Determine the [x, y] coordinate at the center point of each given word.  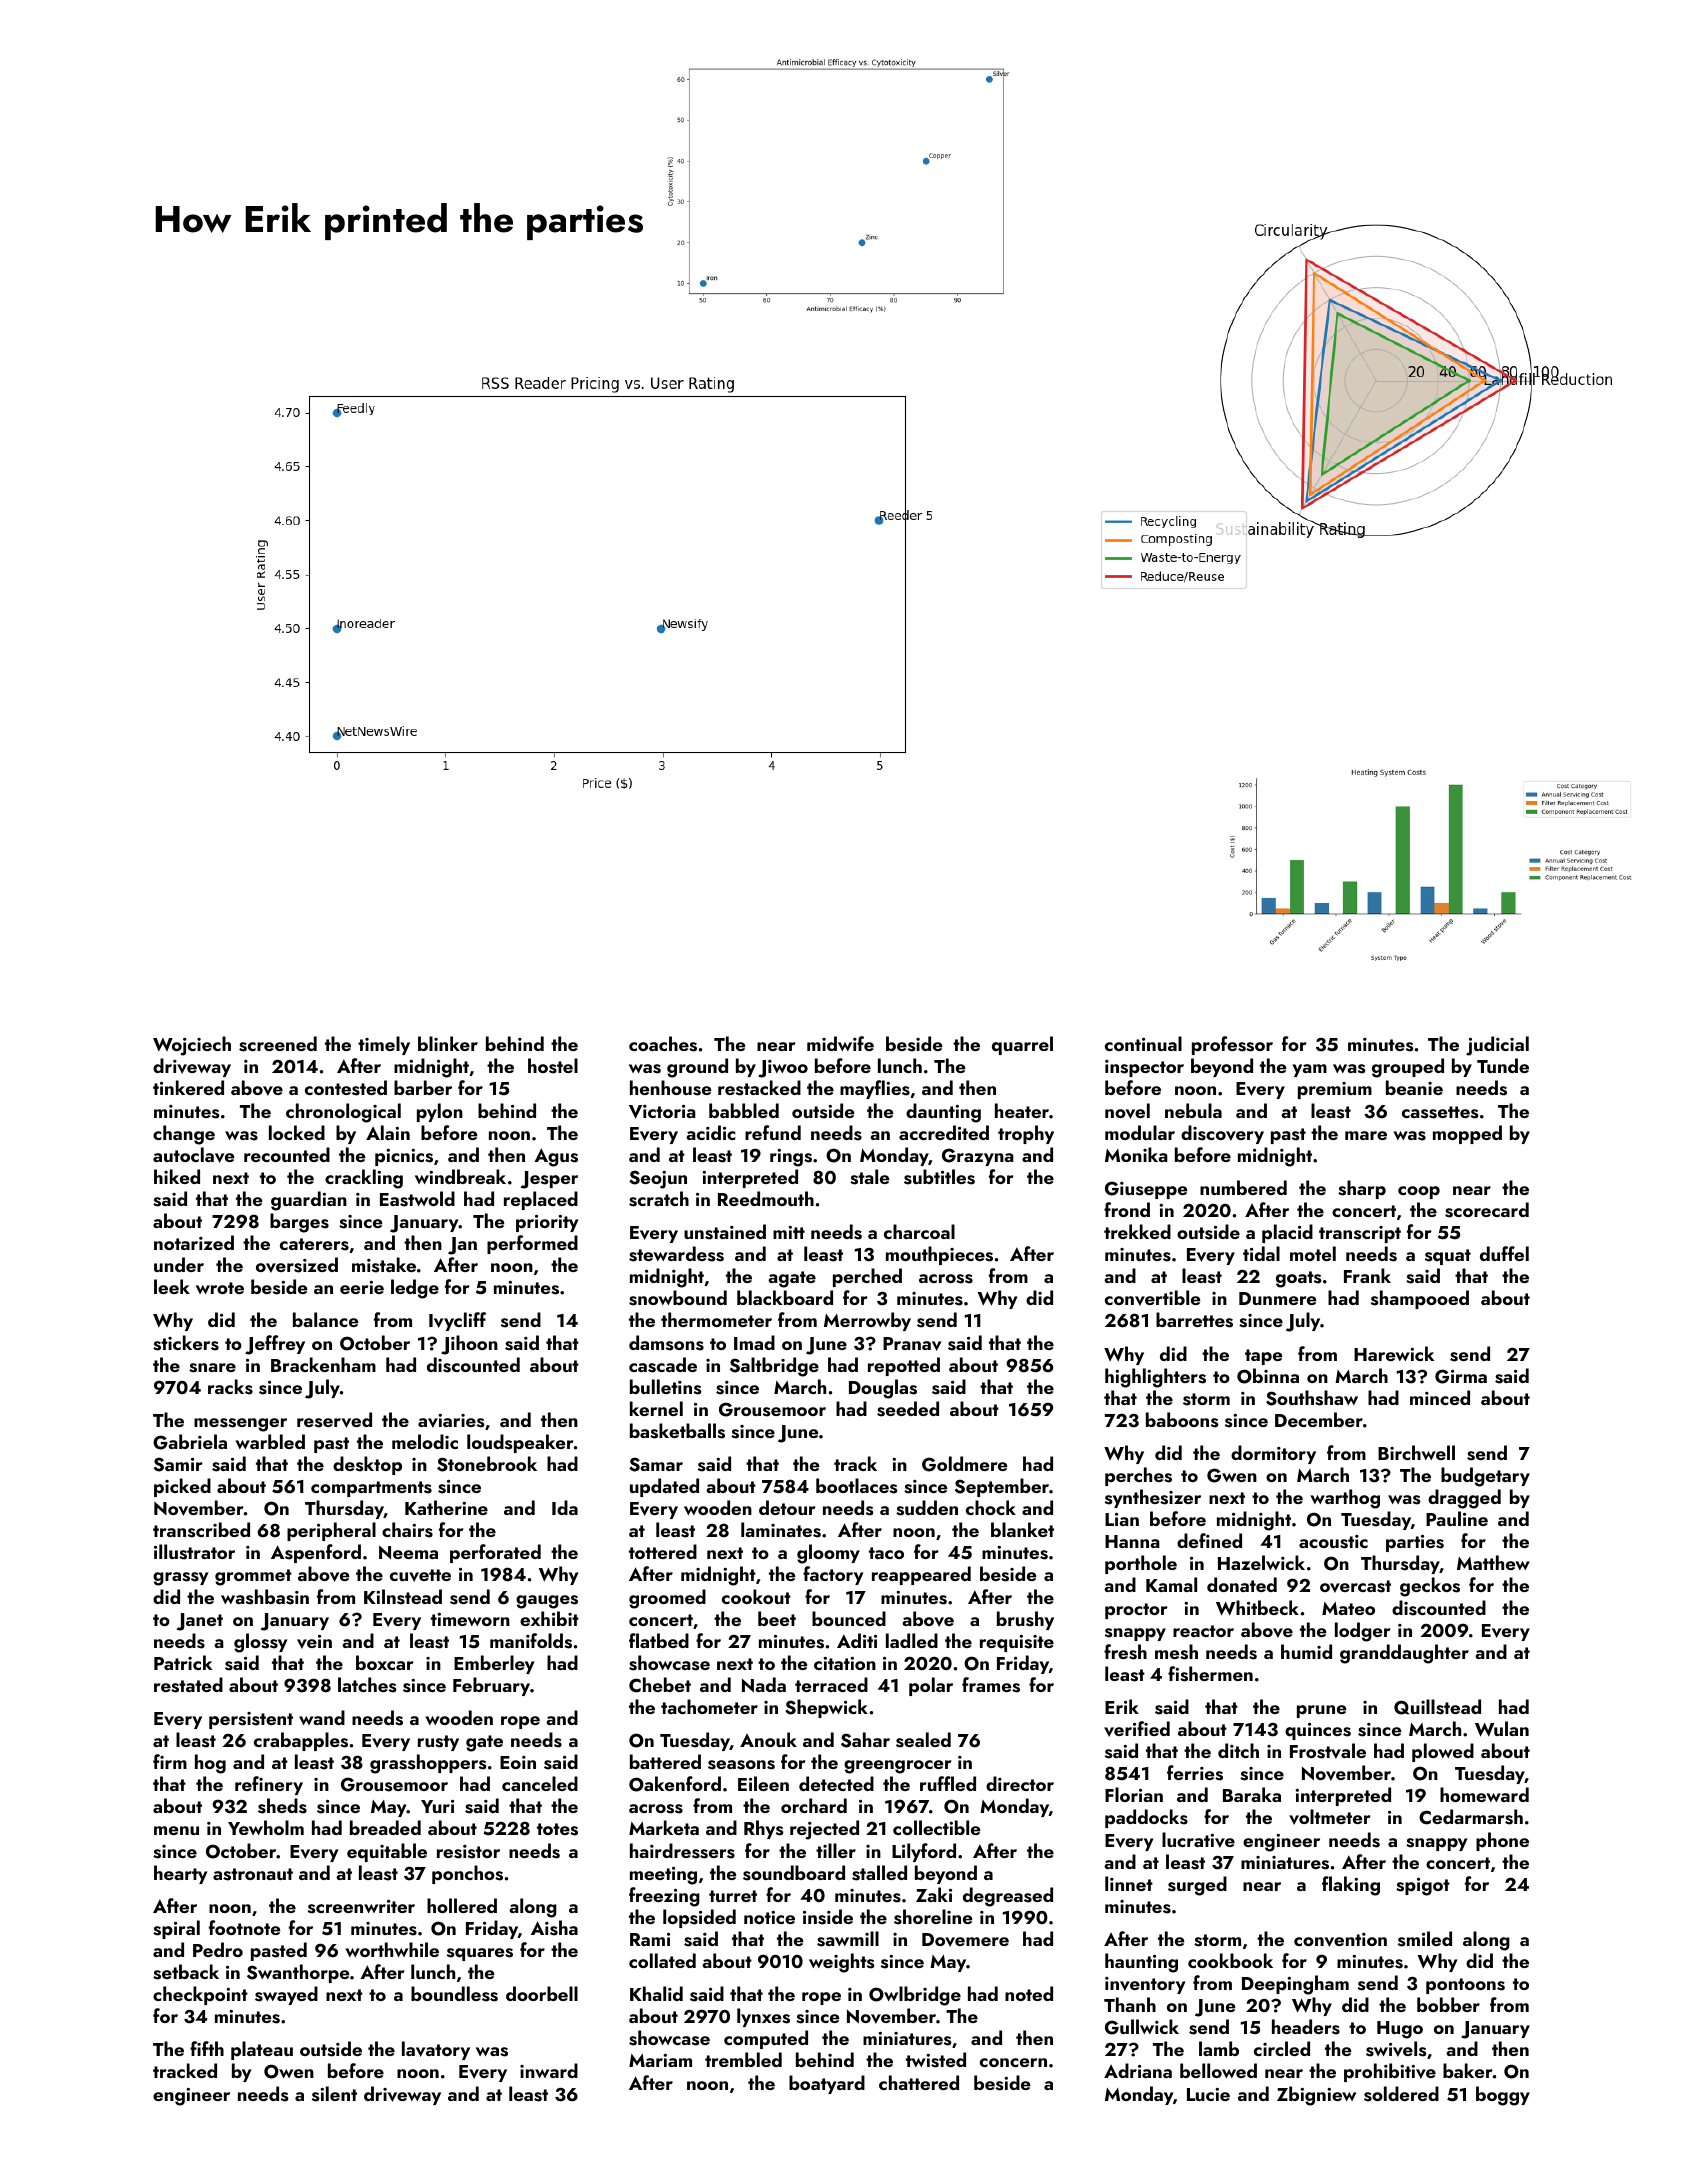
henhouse [670, 1088]
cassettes [1440, 1112]
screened [278, 1044]
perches [1138, 1476]
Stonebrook [487, 1464]
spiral [176, 1929]
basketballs [677, 1431]
